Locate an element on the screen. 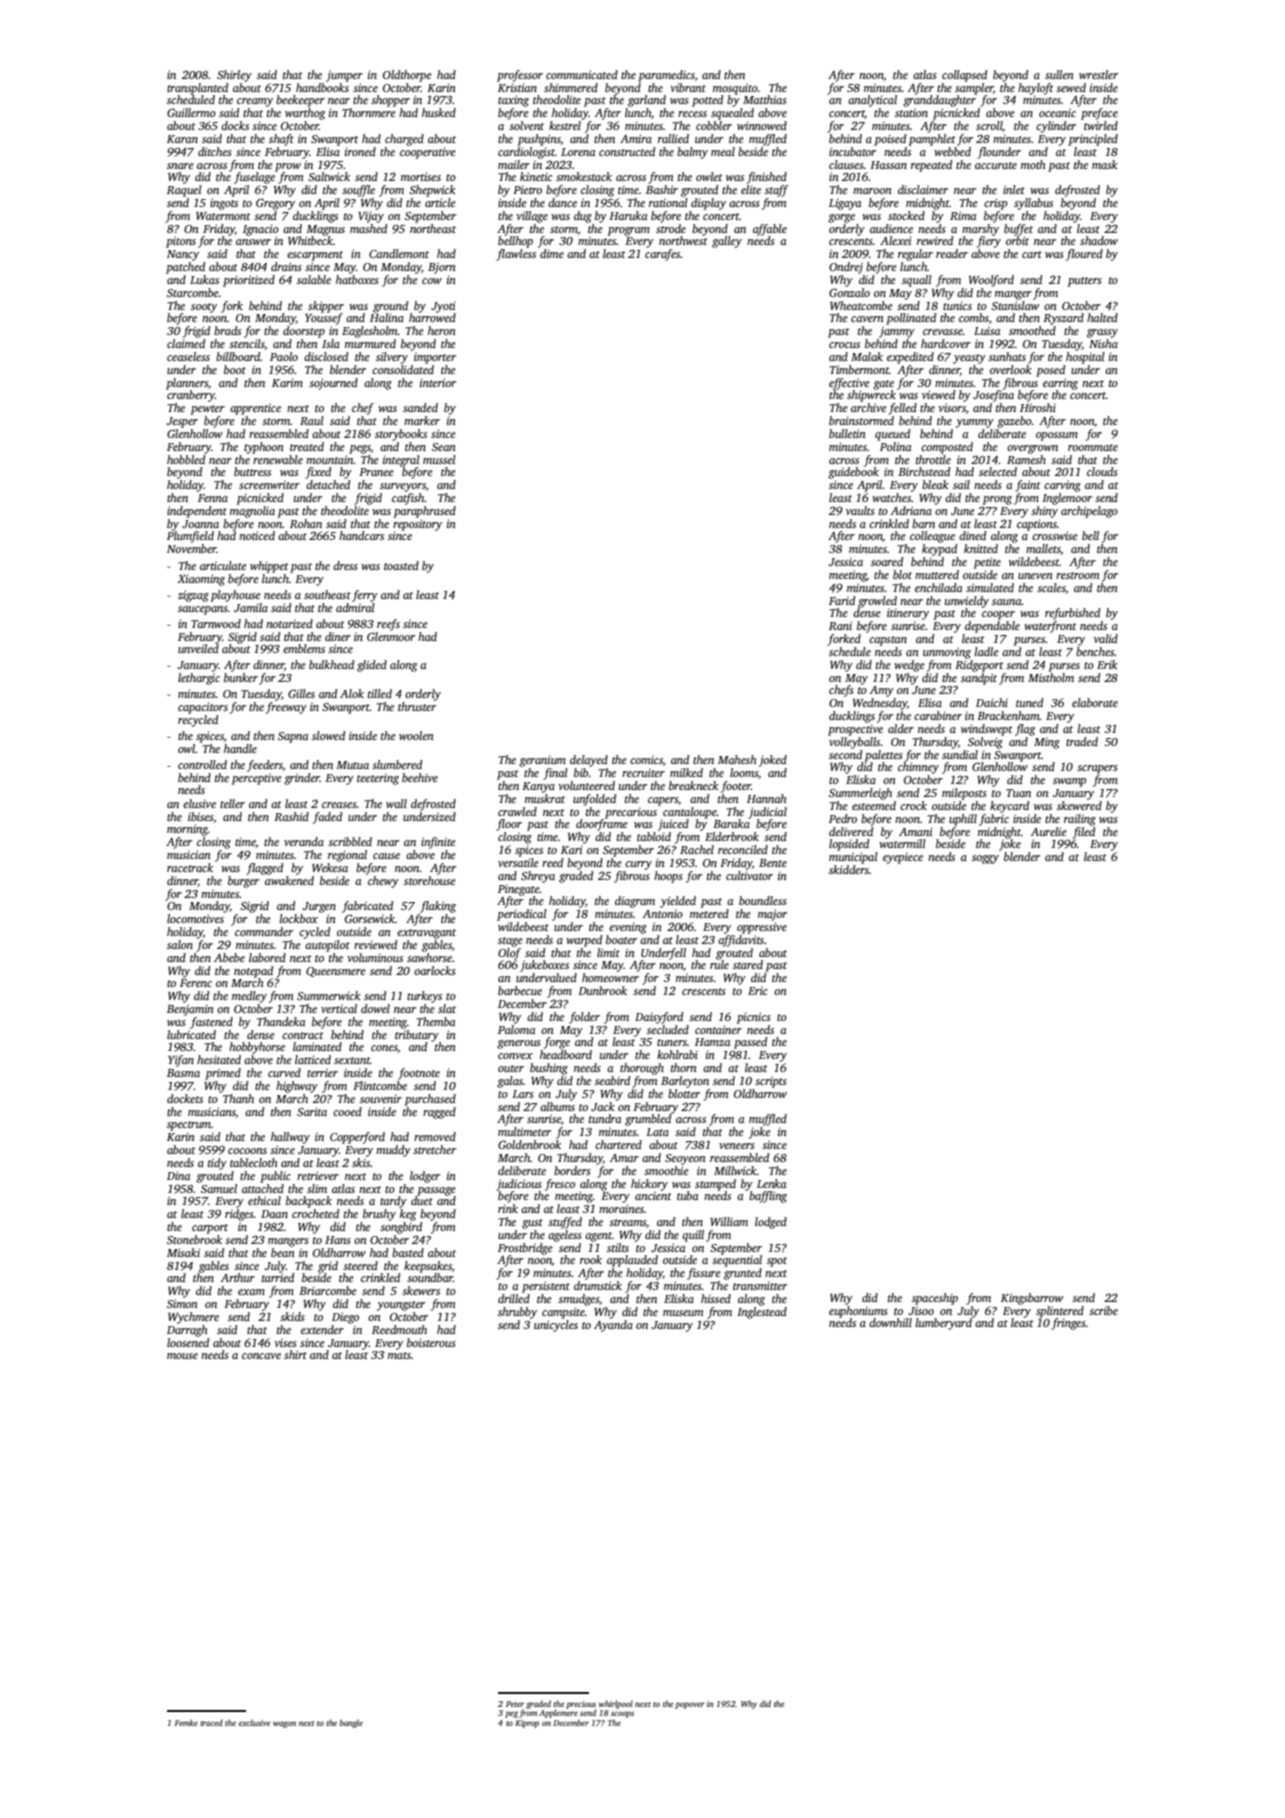 The image size is (1285, 1818). professor is located at coordinates (520, 76).
